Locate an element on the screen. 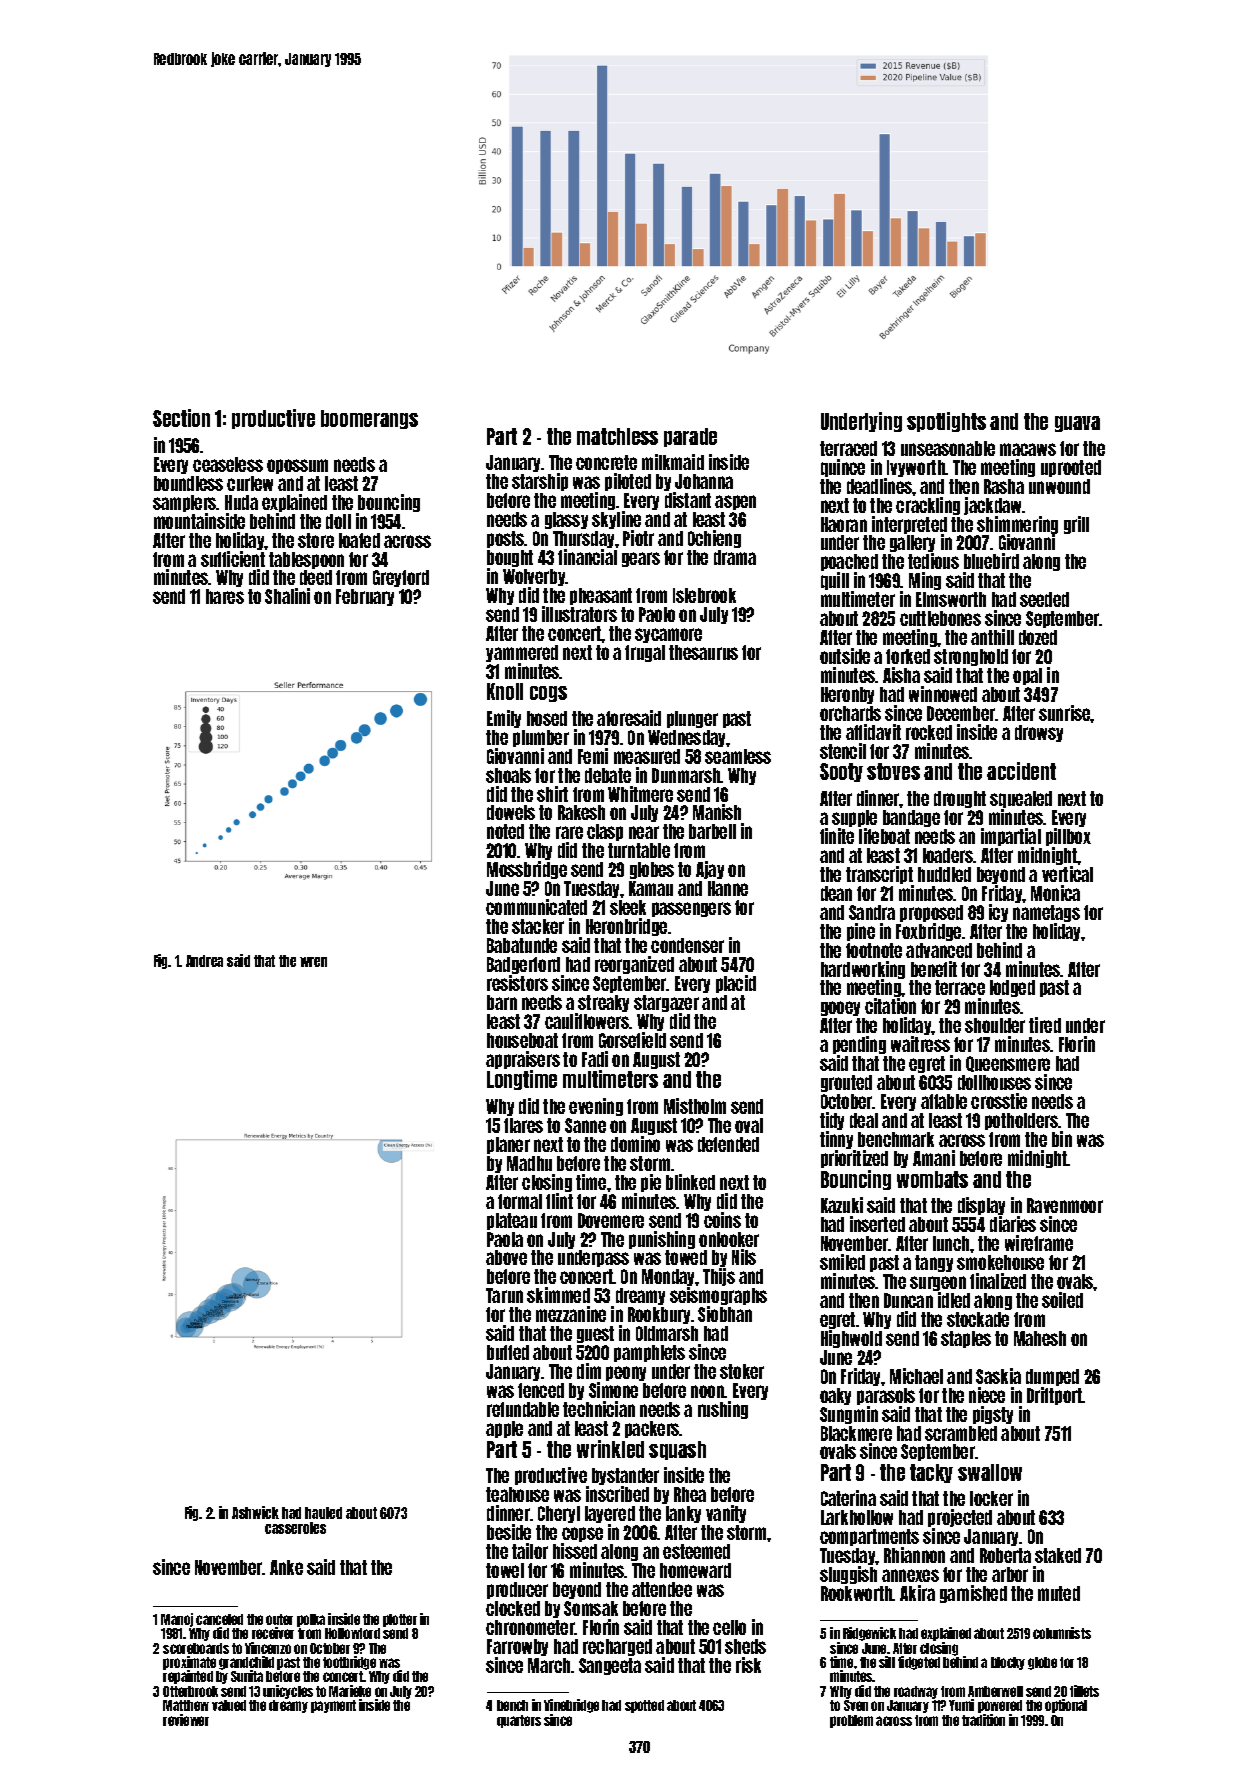  dowels is located at coordinates (511, 812).
